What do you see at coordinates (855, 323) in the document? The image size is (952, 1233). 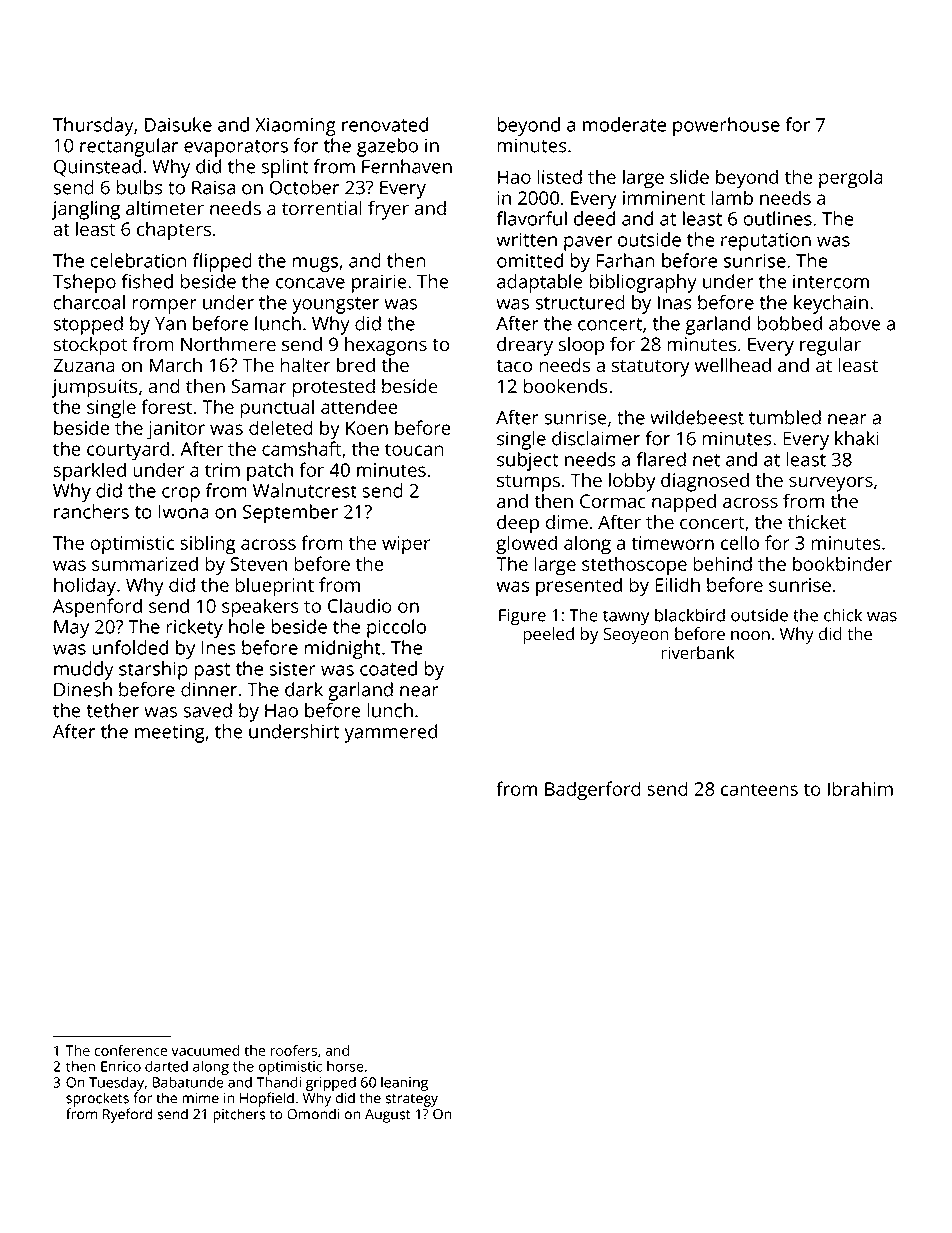 I see `above` at bounding box center [855, 323].
